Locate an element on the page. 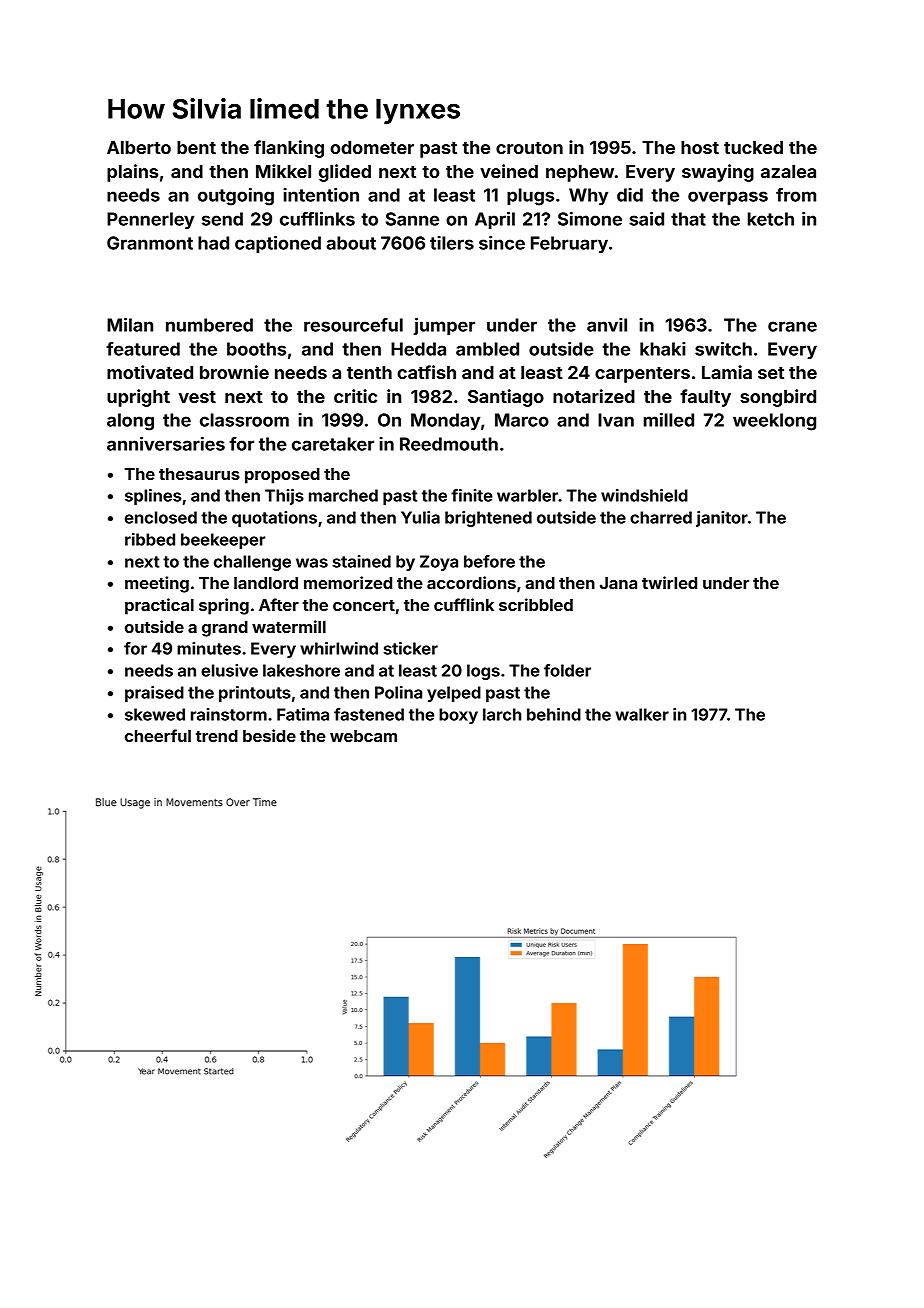 The image size is (924, 1308). twirled is located at coordinates (669, 582).
